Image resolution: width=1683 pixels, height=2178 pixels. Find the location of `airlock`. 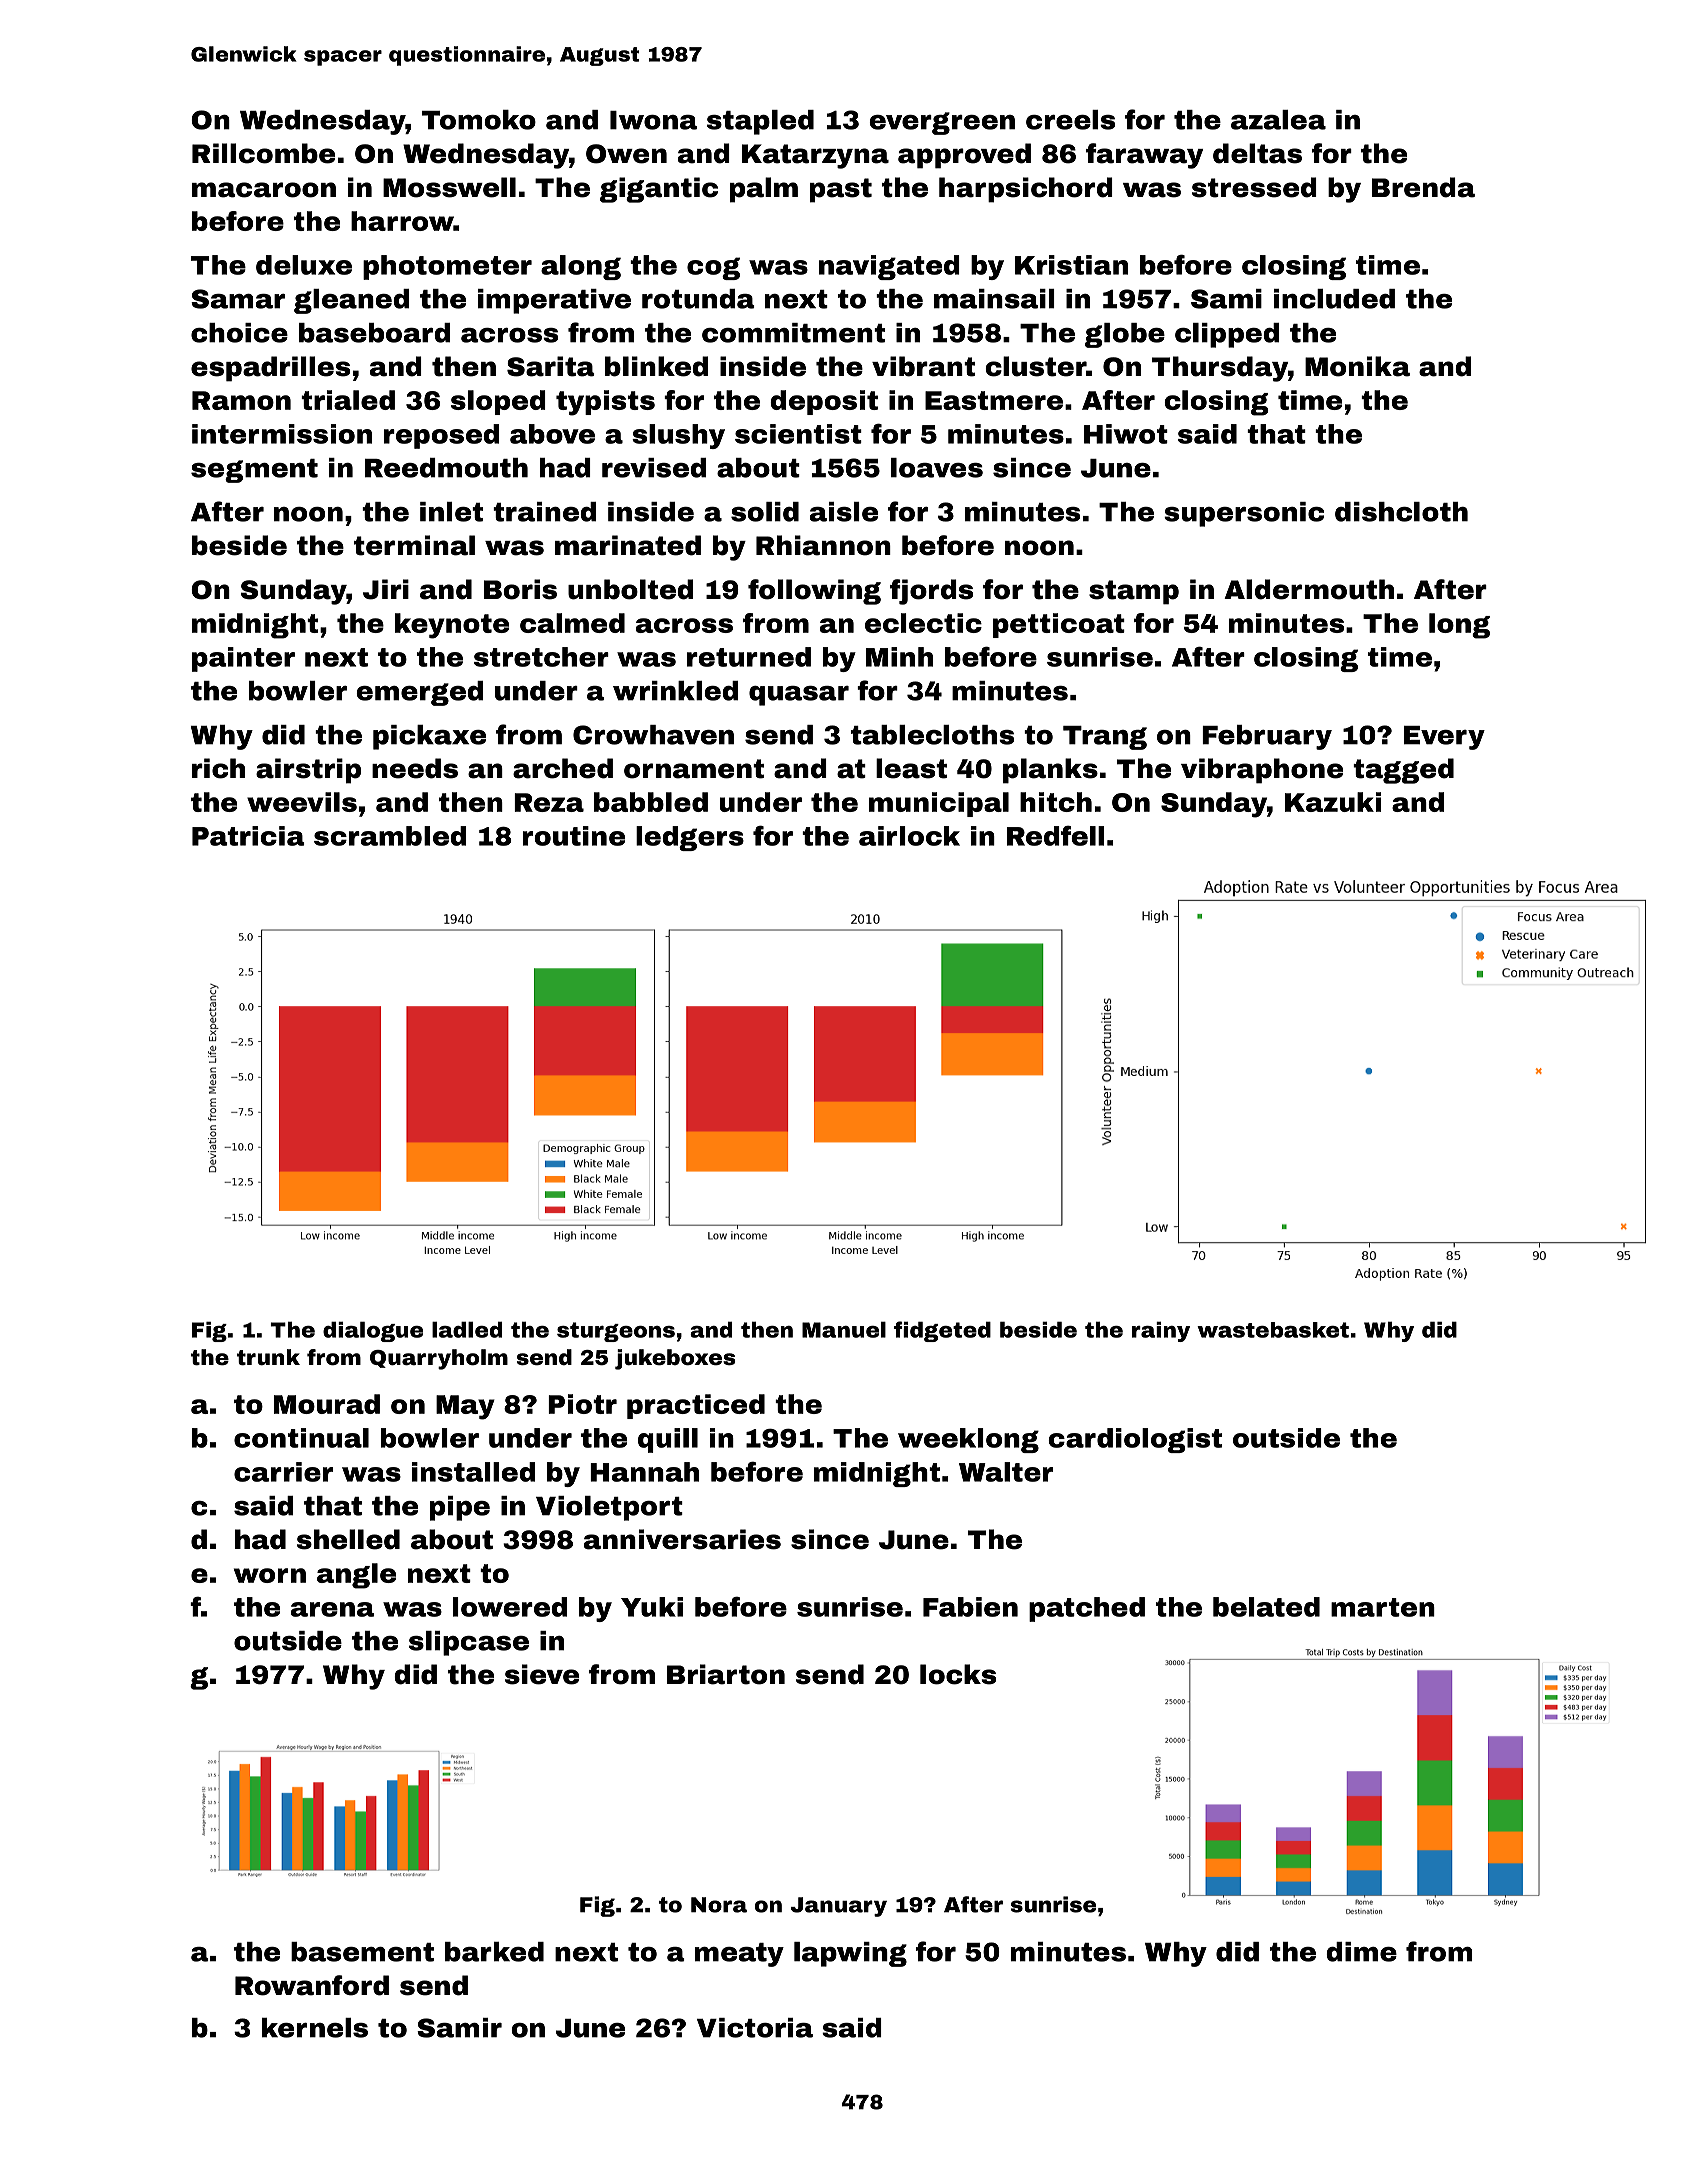

airlock is located at coordinates (909, 836).
